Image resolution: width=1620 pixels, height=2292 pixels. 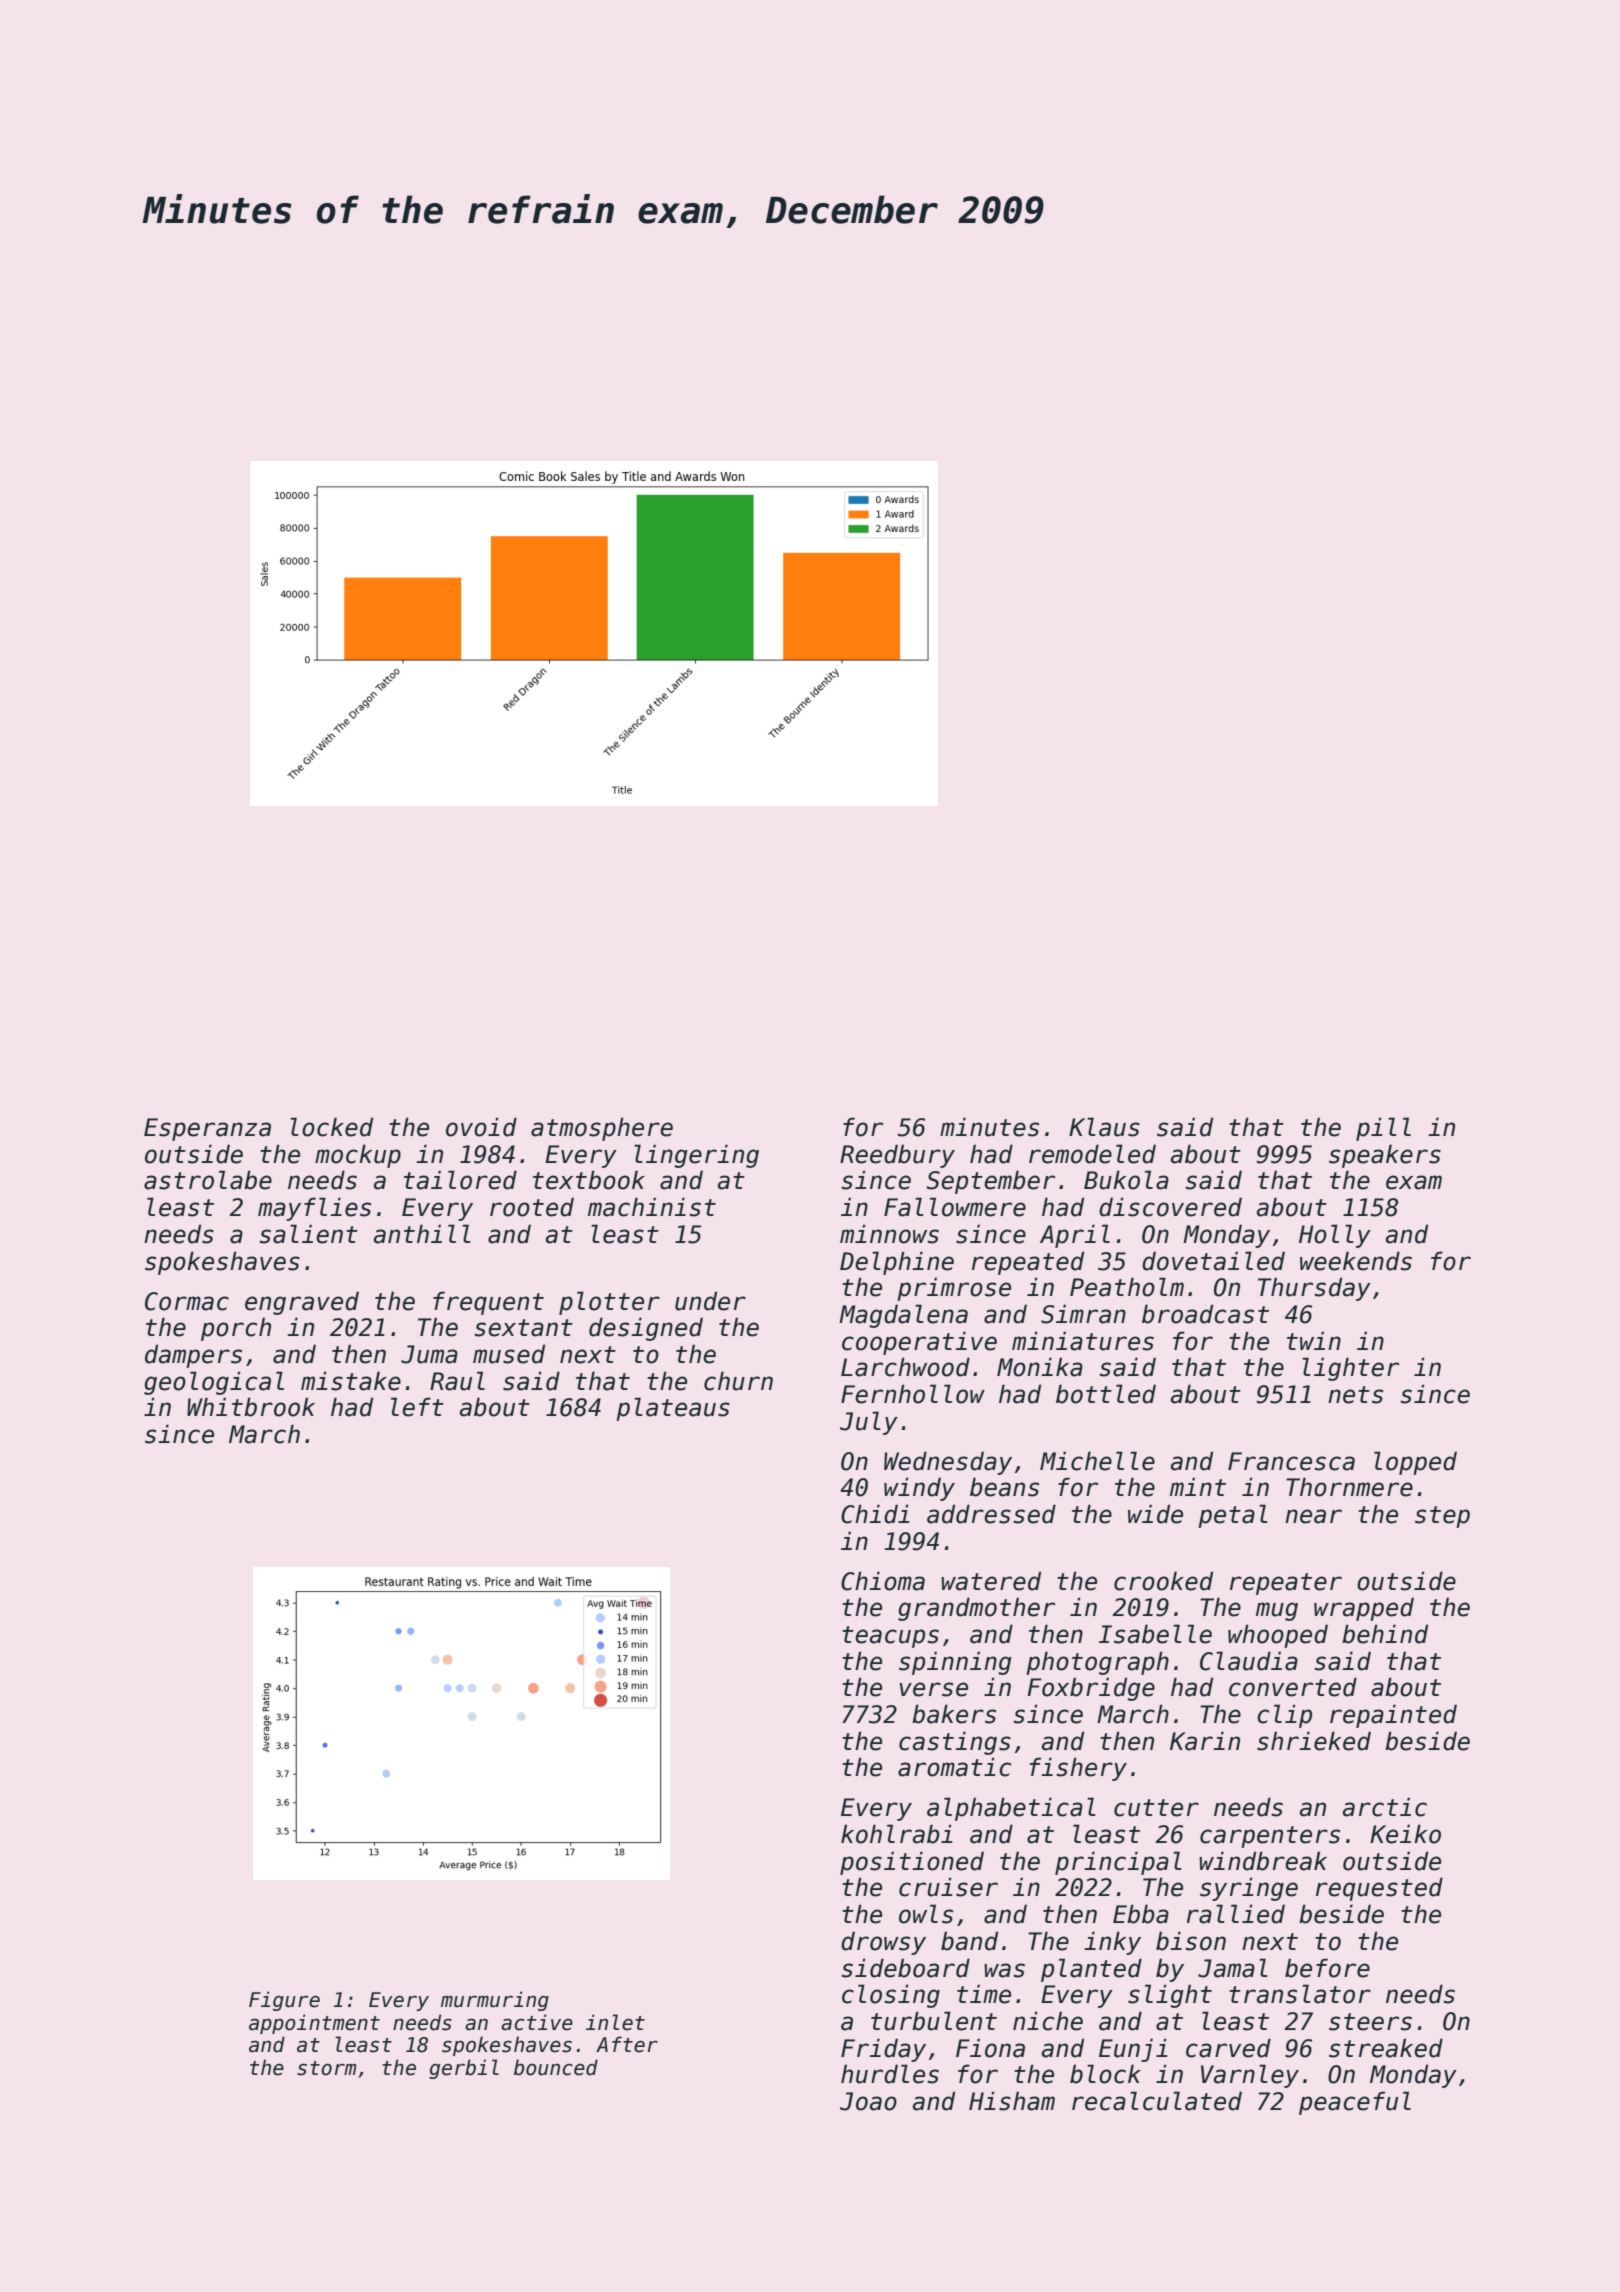 I want to click on lighter, so click(x=1350, y=1369).
